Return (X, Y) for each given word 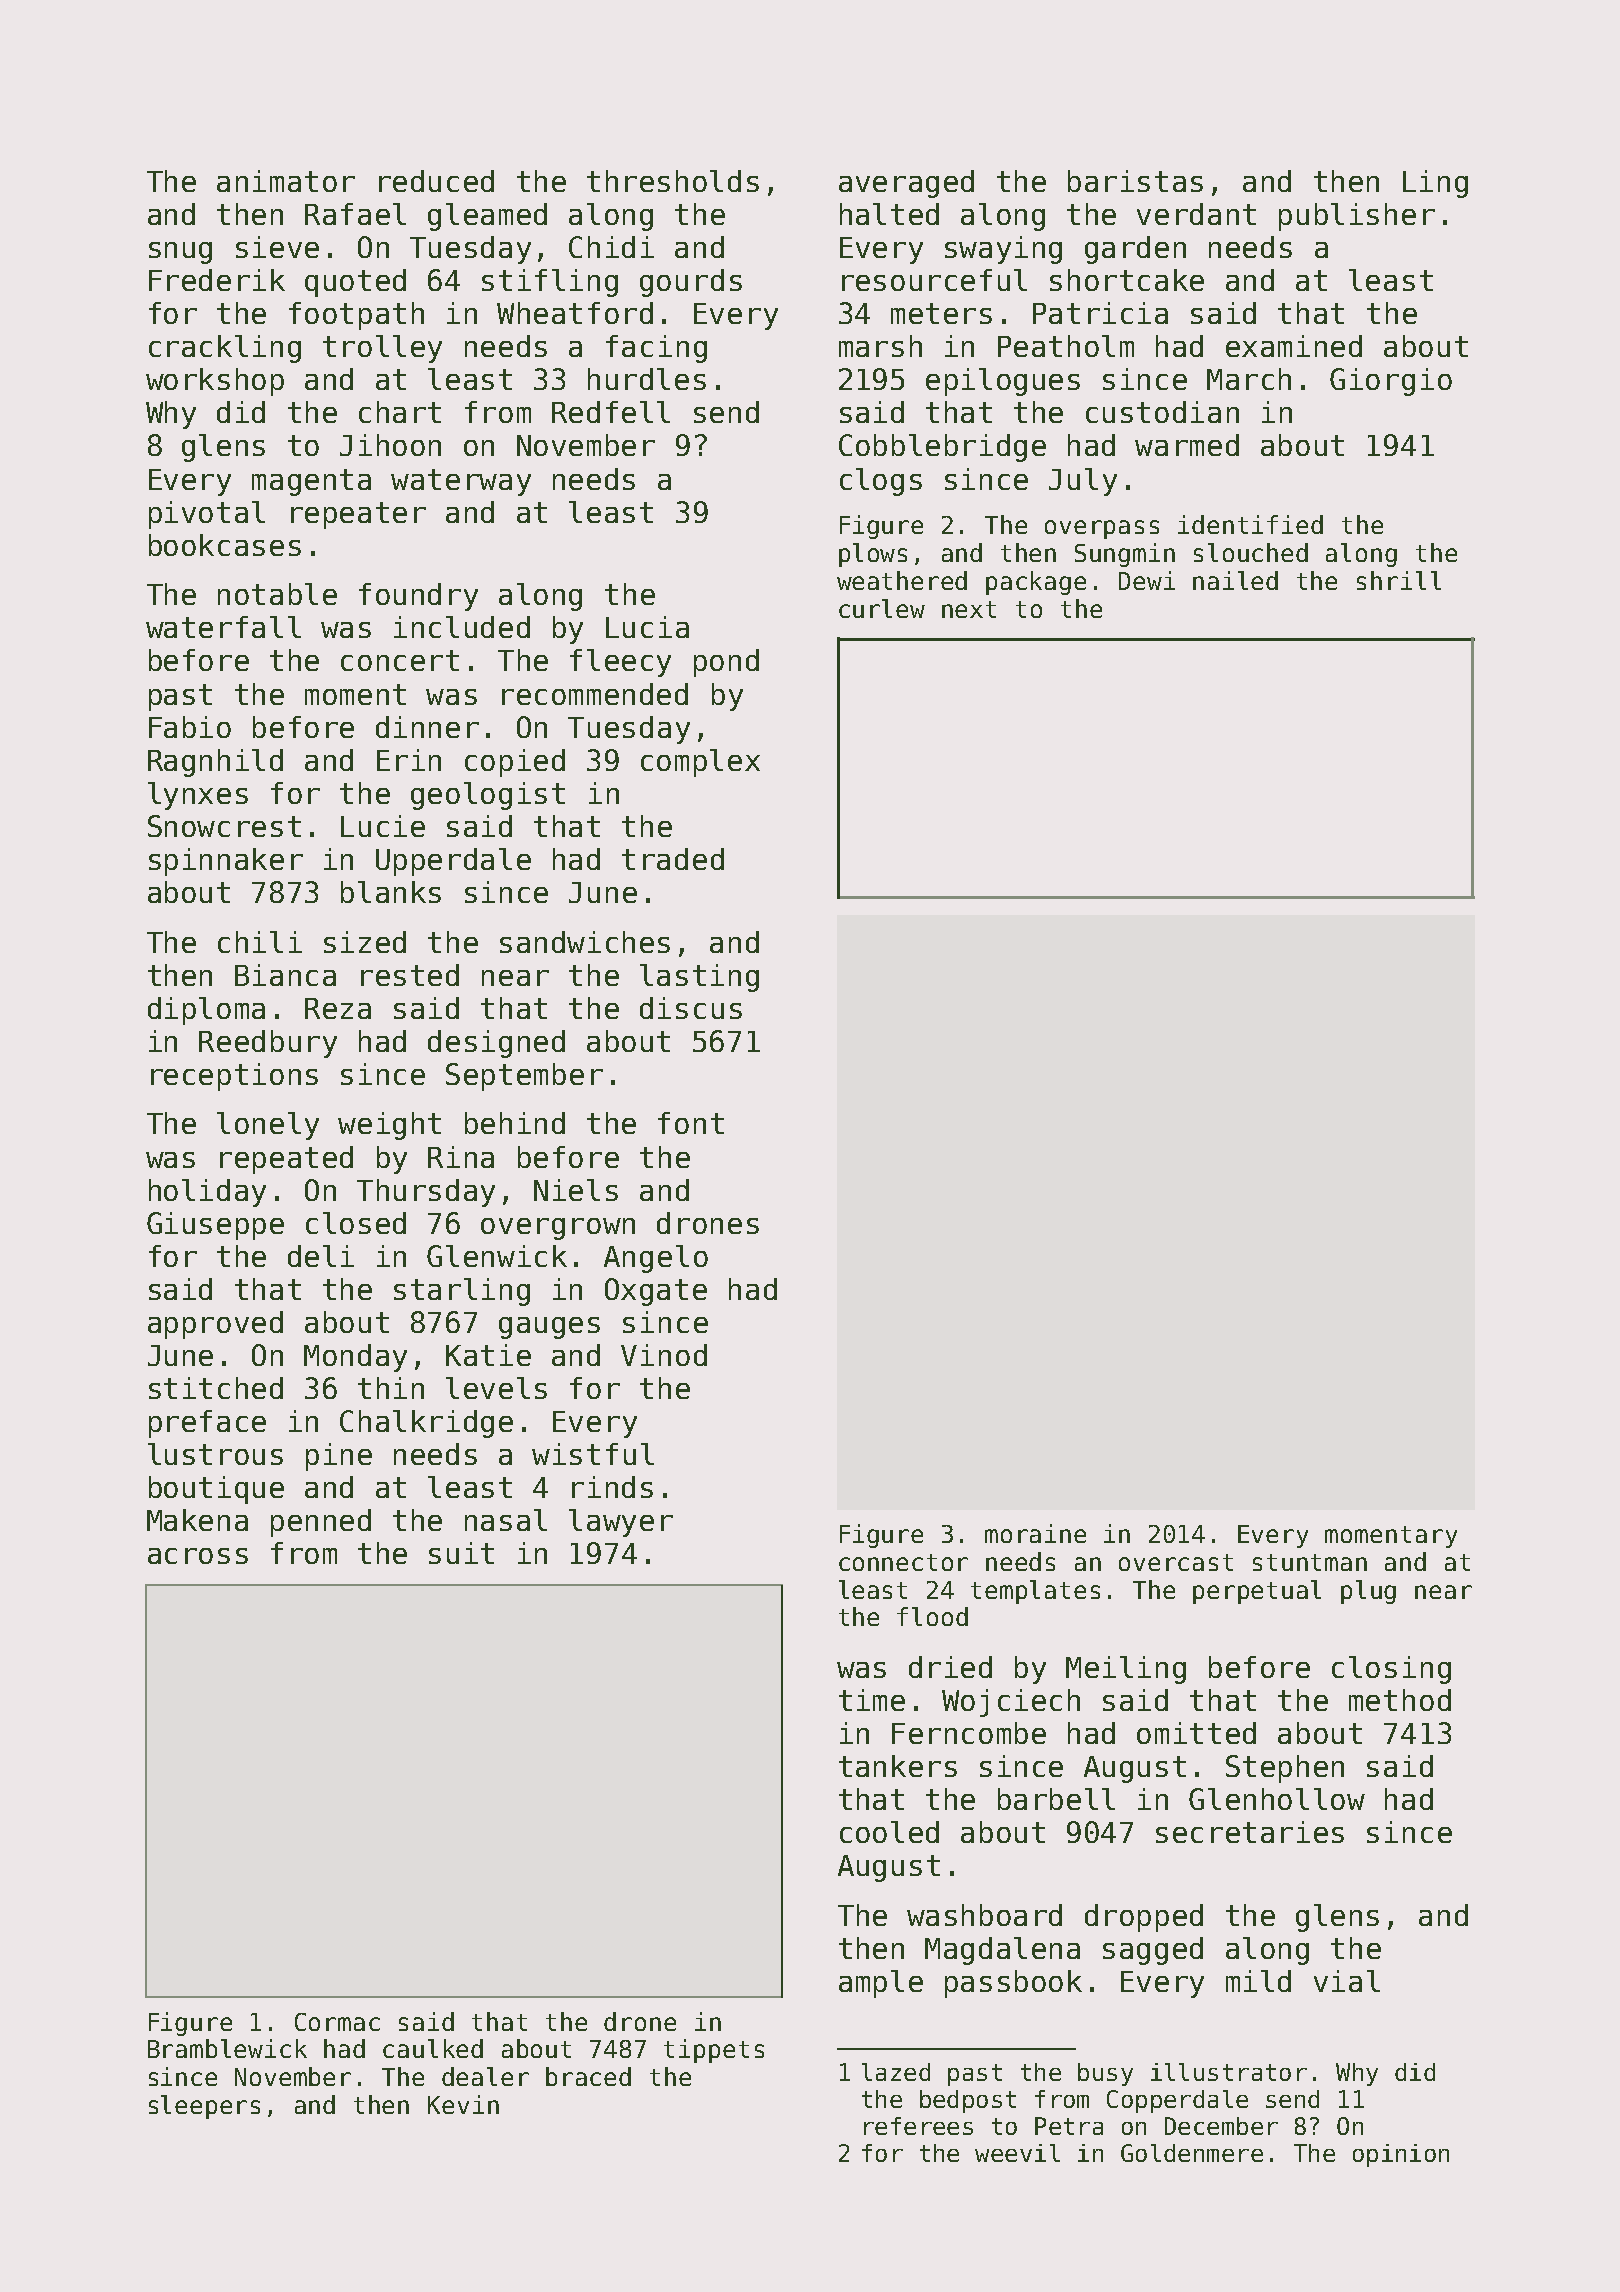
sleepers (204, 2107)
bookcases (225, 545)
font (691, 1123)
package (1036, 583)
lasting (699, 978)
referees (918, 2126)
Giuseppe (215, 1226)
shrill (1399, 580)
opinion (1401, 2155)
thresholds (673, 181)
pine (339, 1457)
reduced (436, 181)
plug (1368, 1592)
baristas (1135, 181)
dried (950, 1667)
